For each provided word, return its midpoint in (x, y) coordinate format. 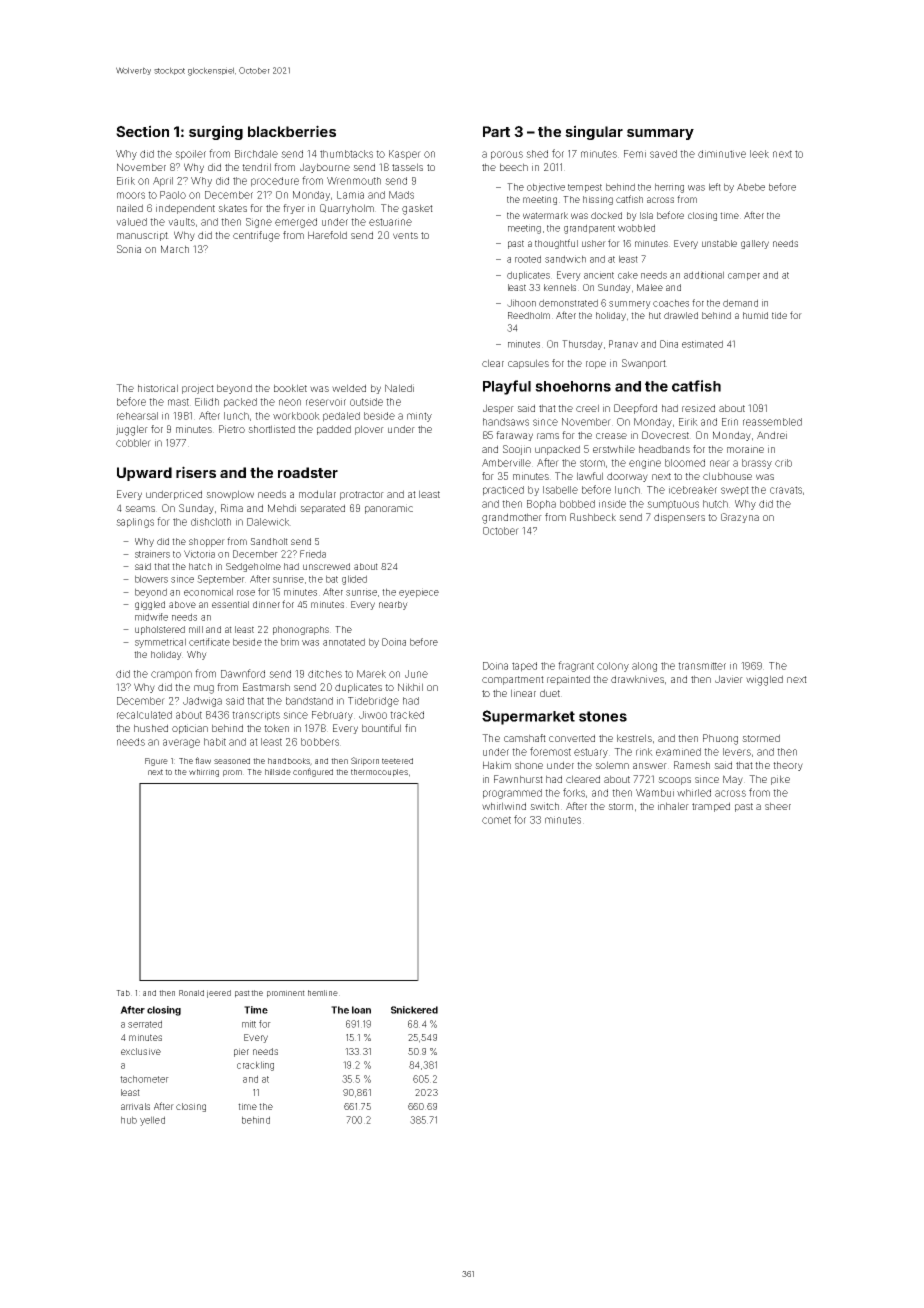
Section (142, 131)
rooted (528, 259)
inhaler (673, 806)
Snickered (414, 1010)
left (715, 187)
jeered (219, 994)
